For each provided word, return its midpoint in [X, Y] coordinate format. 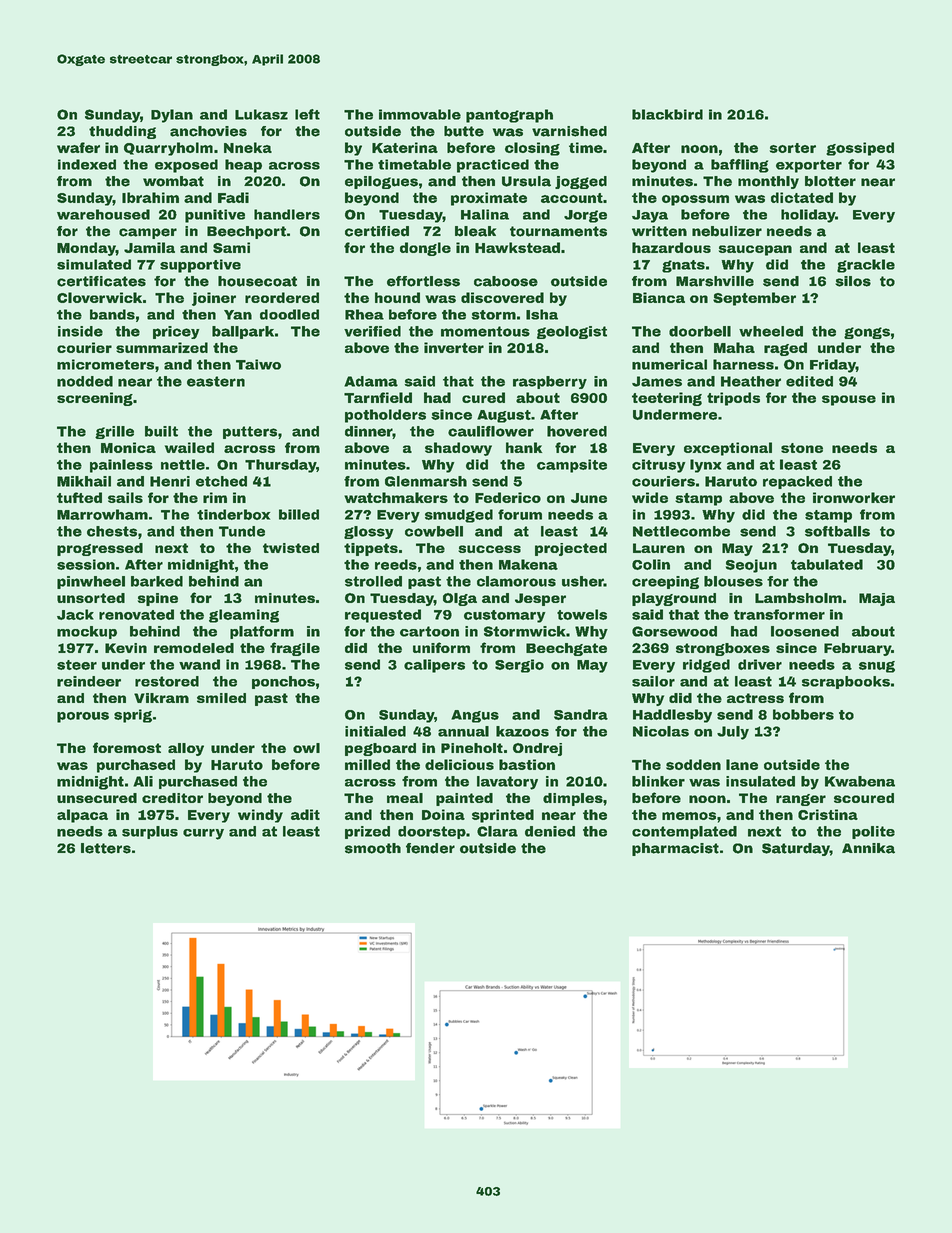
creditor [172, 798]
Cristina [828, 814]
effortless [423, 281]
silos [853, 281]
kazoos [522, 731]
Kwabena [860, 781]
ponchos [283, 682]
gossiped [860, 149]
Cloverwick [99, 297]
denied [550, 831]
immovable [420, 114]
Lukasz [261, 114]
